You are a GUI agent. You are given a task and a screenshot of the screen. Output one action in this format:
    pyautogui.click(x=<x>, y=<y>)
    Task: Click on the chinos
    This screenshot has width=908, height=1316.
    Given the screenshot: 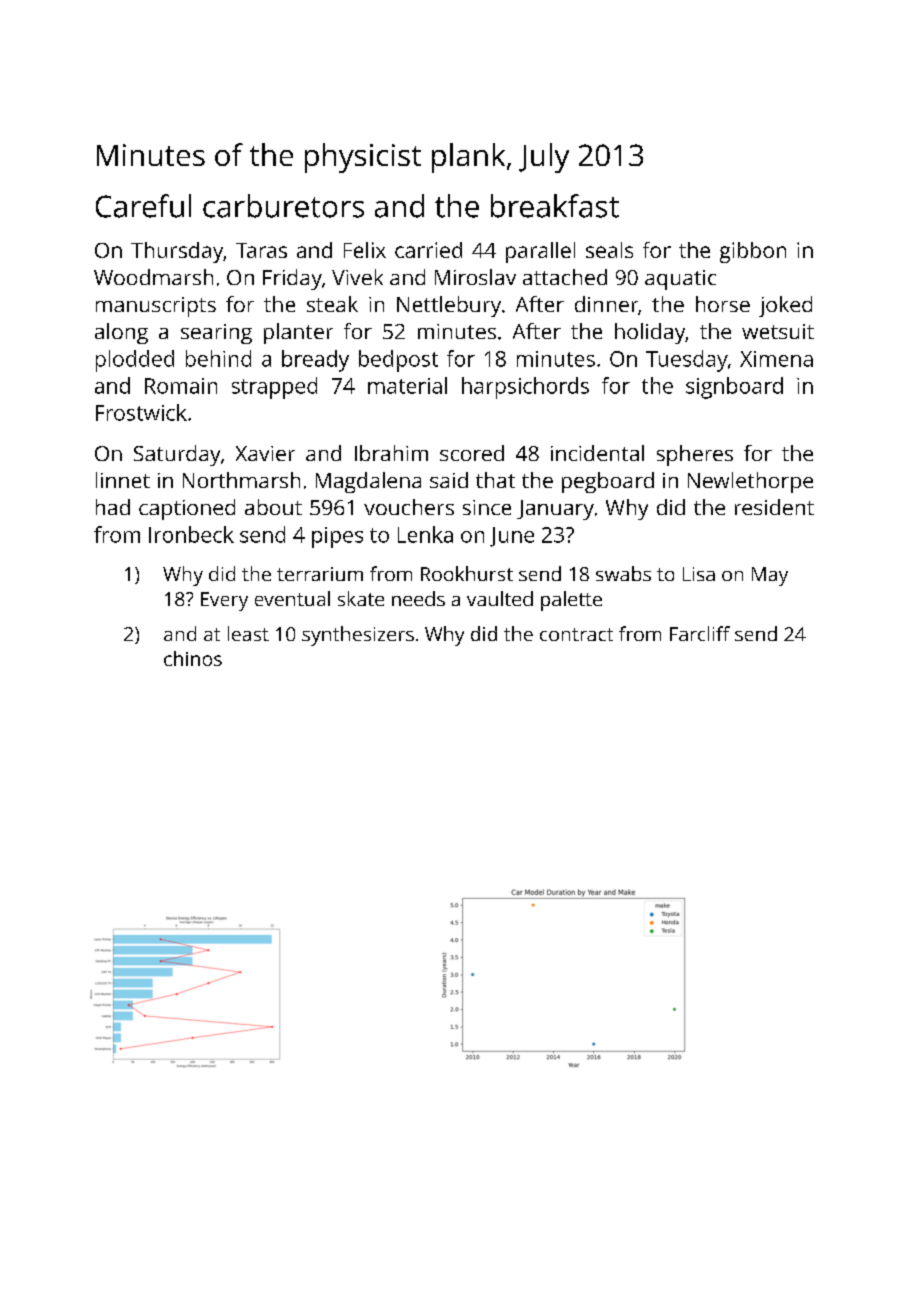 What is the action you would take?
    pyautogui.click(x=193, y=658)
